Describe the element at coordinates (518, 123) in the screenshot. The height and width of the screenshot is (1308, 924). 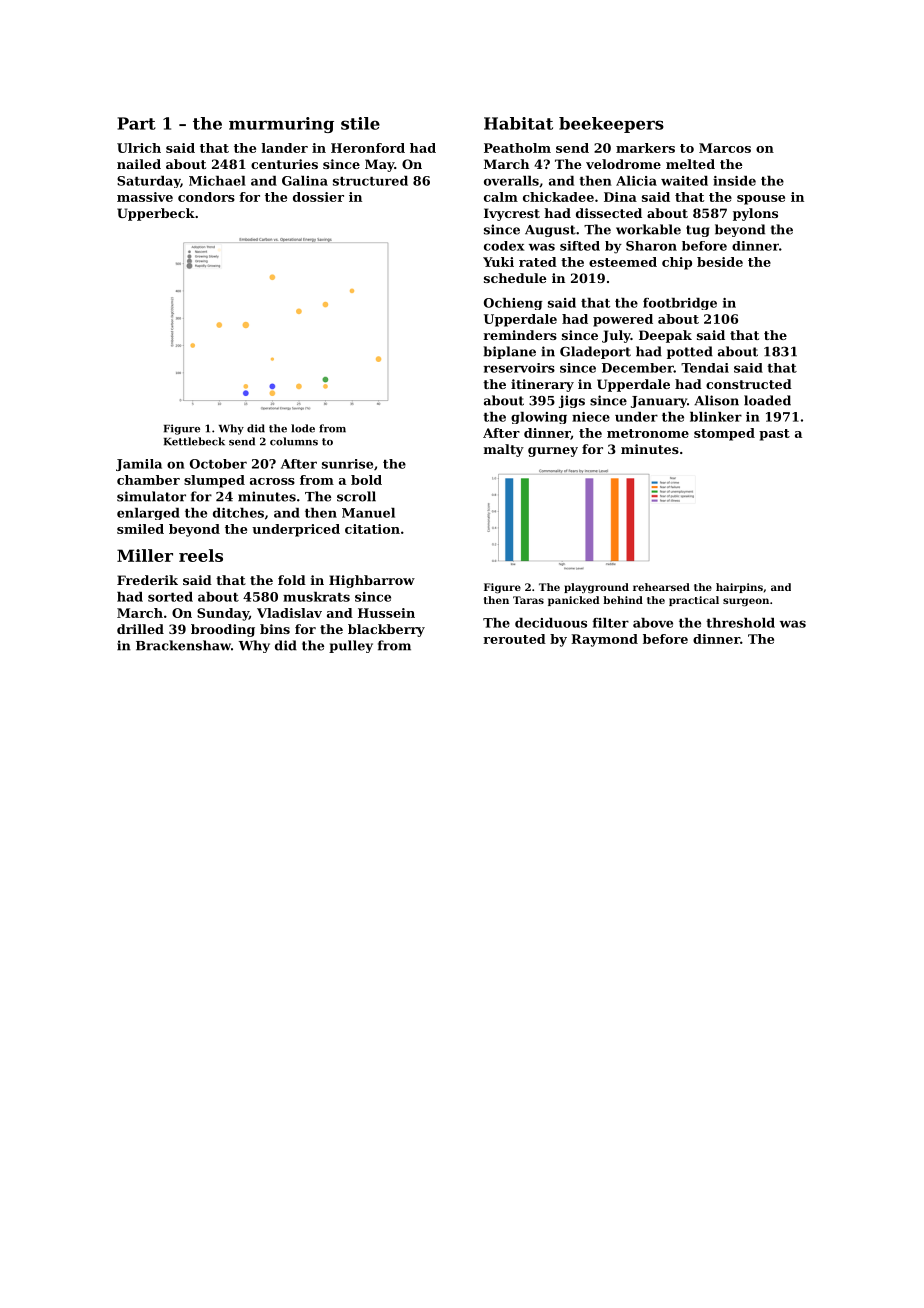
I see `Habitat` at that location.
